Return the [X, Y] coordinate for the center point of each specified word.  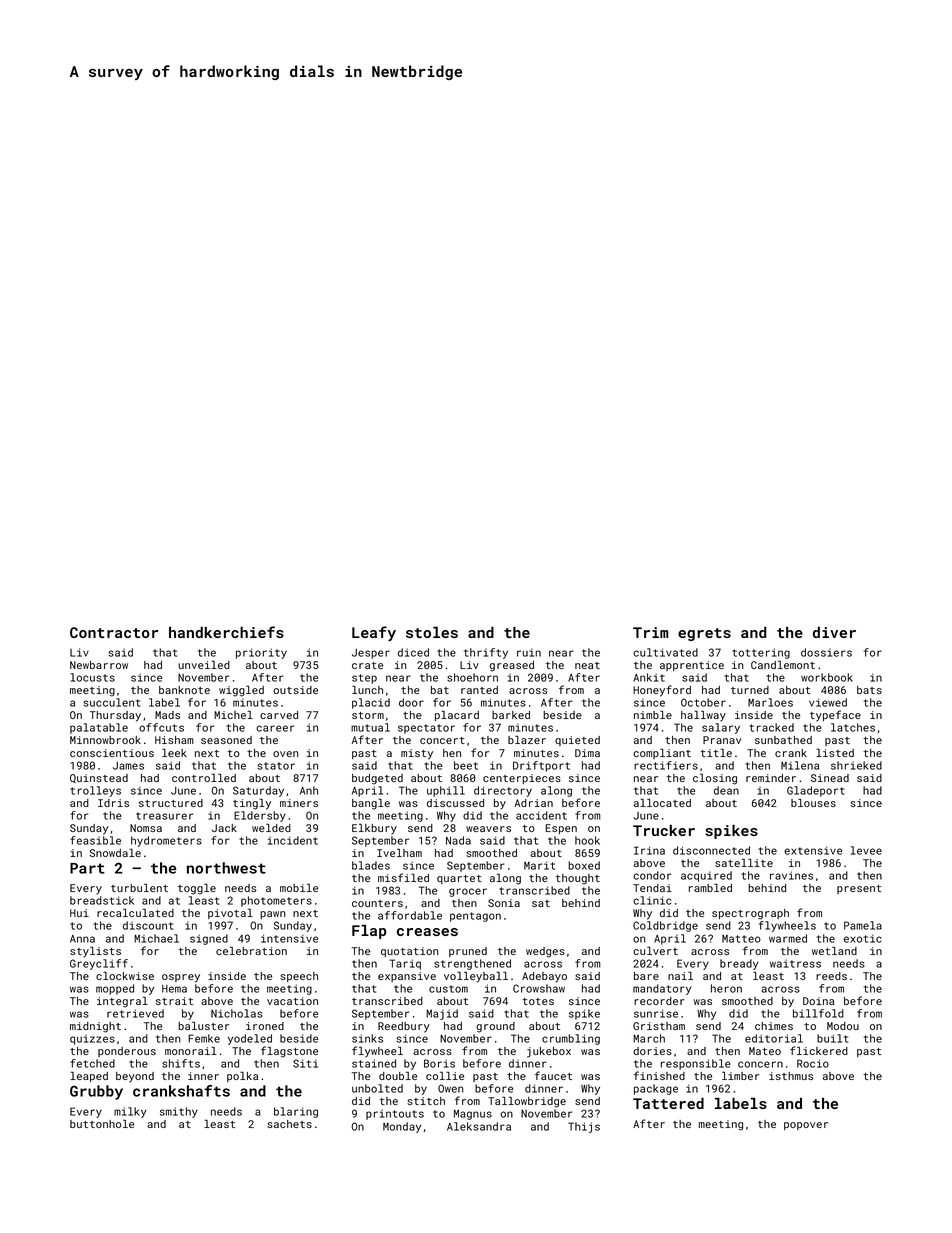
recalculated [135, 912]
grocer [468, 892]
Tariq [405, 964]
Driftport [541, 766]
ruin [529, 652]
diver [834, 632]
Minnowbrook [105, 740]
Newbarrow [99, 665]
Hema [174, 989]
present [859, 889]
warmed [788, 938]
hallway [703, 716]
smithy [179, 1112]
